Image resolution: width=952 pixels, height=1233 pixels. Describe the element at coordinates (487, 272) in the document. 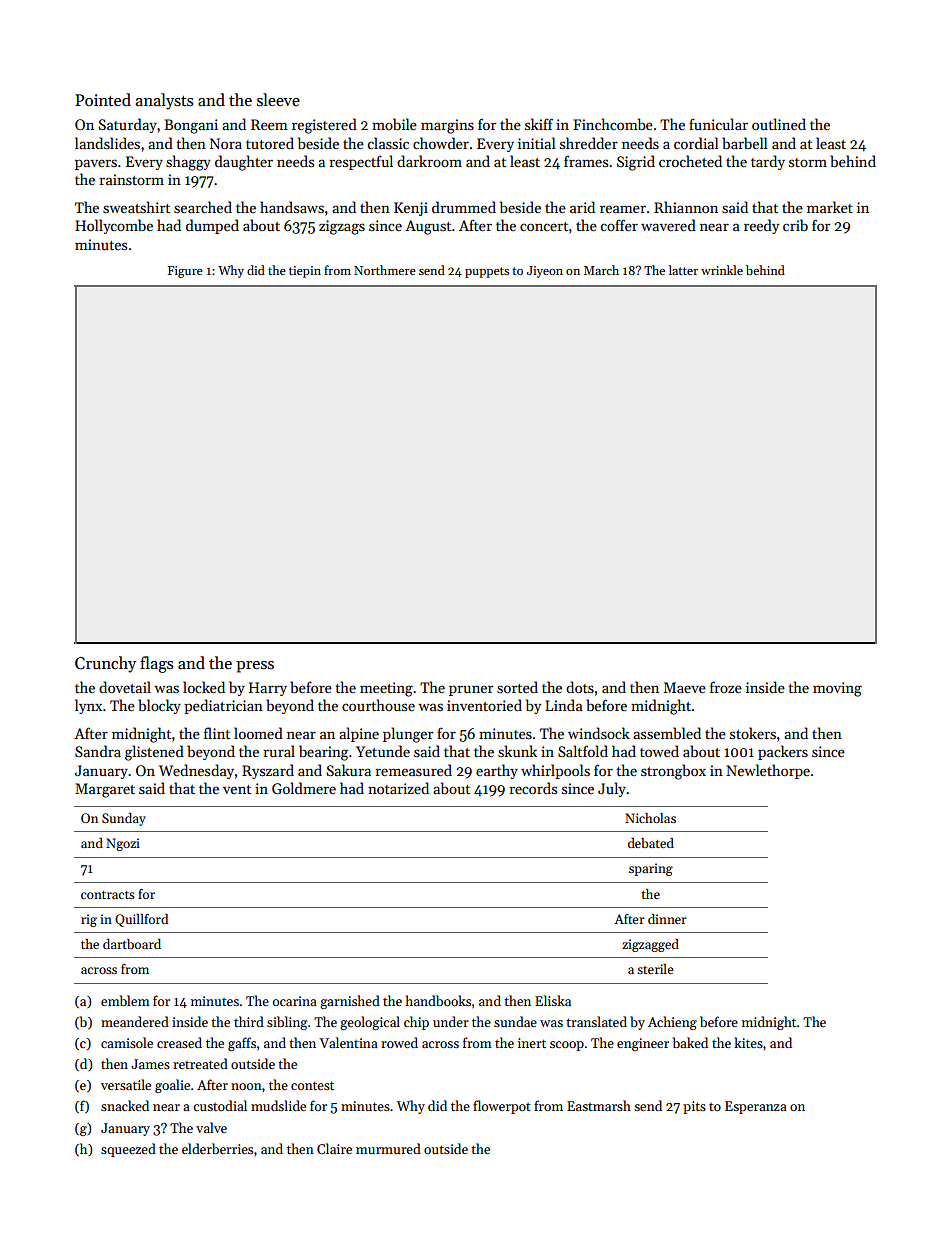

I see `puppets` at that location.
